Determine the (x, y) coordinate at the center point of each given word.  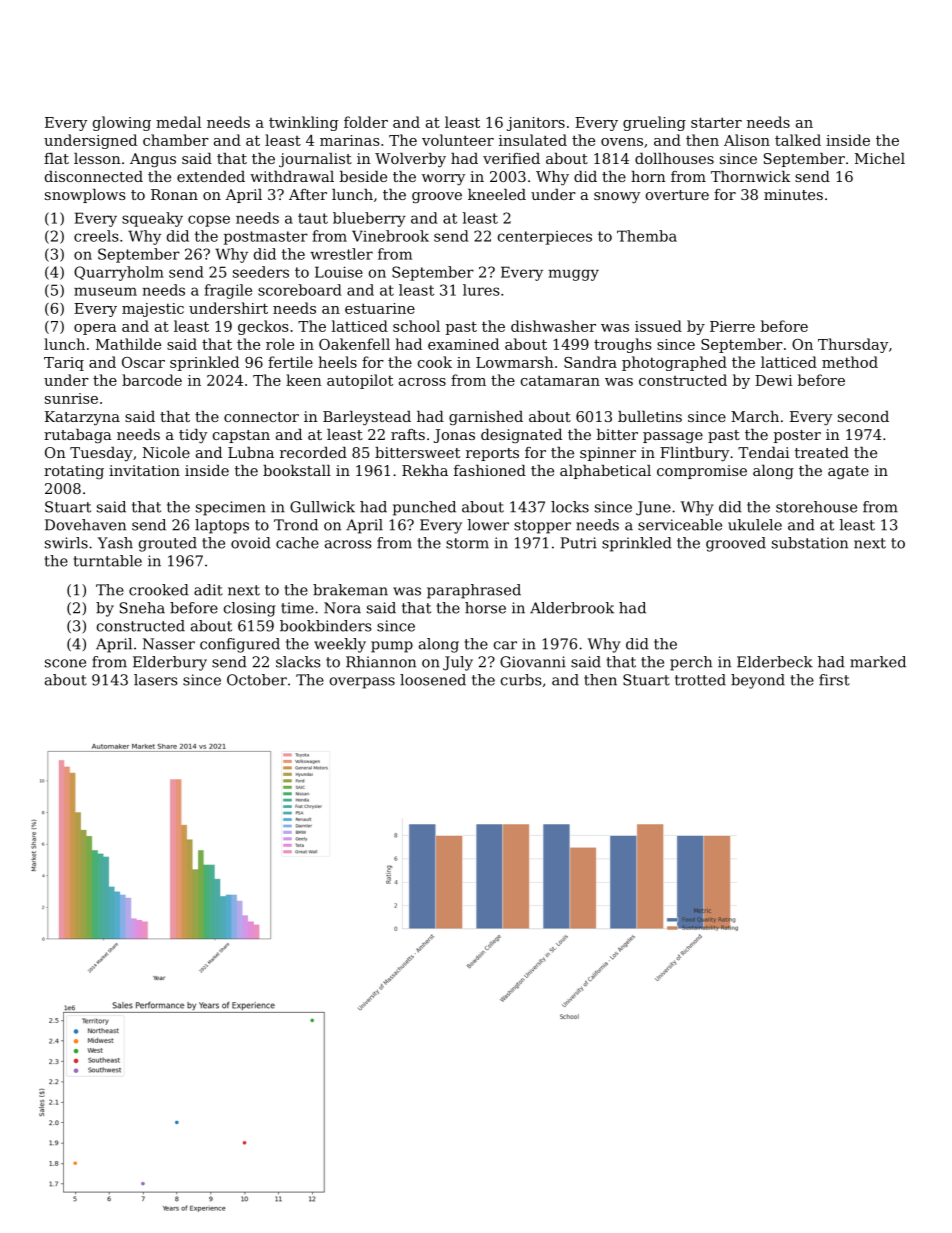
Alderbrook (572, 608)
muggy (573, 275)
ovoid (251, 543)
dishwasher (553, 326)
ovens (622, 142)
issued (658, 326)
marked (878, 662)
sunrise (71, 398)
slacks (298, 662)
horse (485, 608)
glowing (122, 123)
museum (105, 291)
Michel (880, 158)
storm (467, 543)
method (850, 362)
